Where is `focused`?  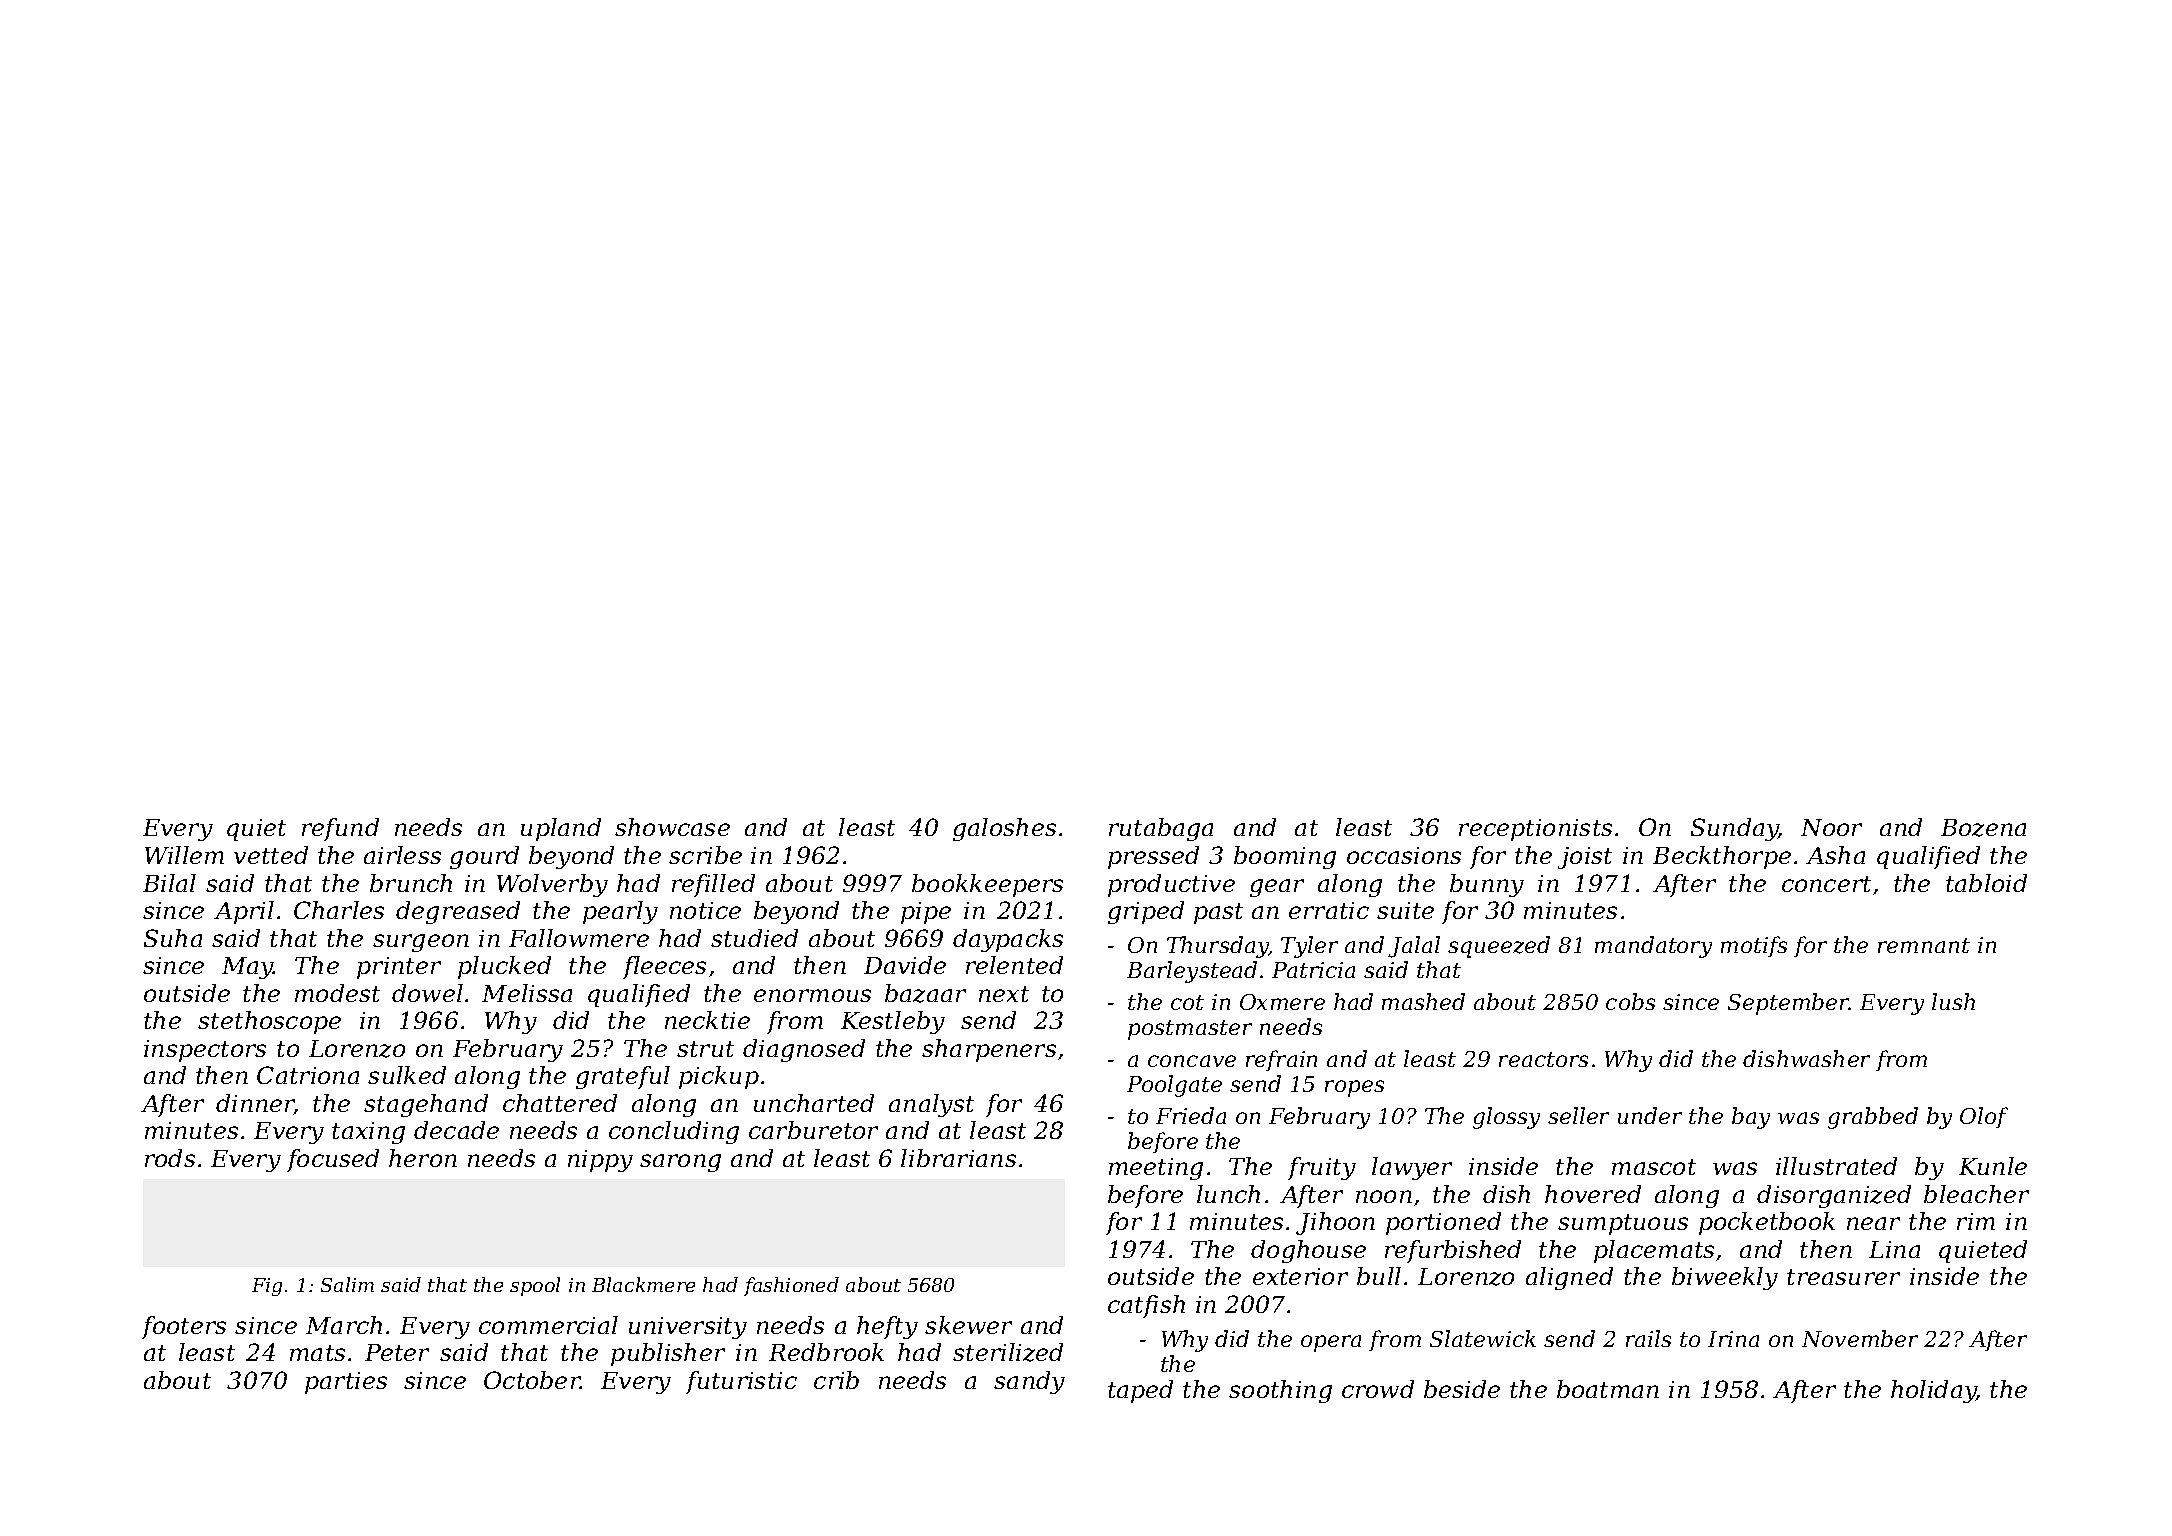 focused is located at coordinates (333, 1160).
